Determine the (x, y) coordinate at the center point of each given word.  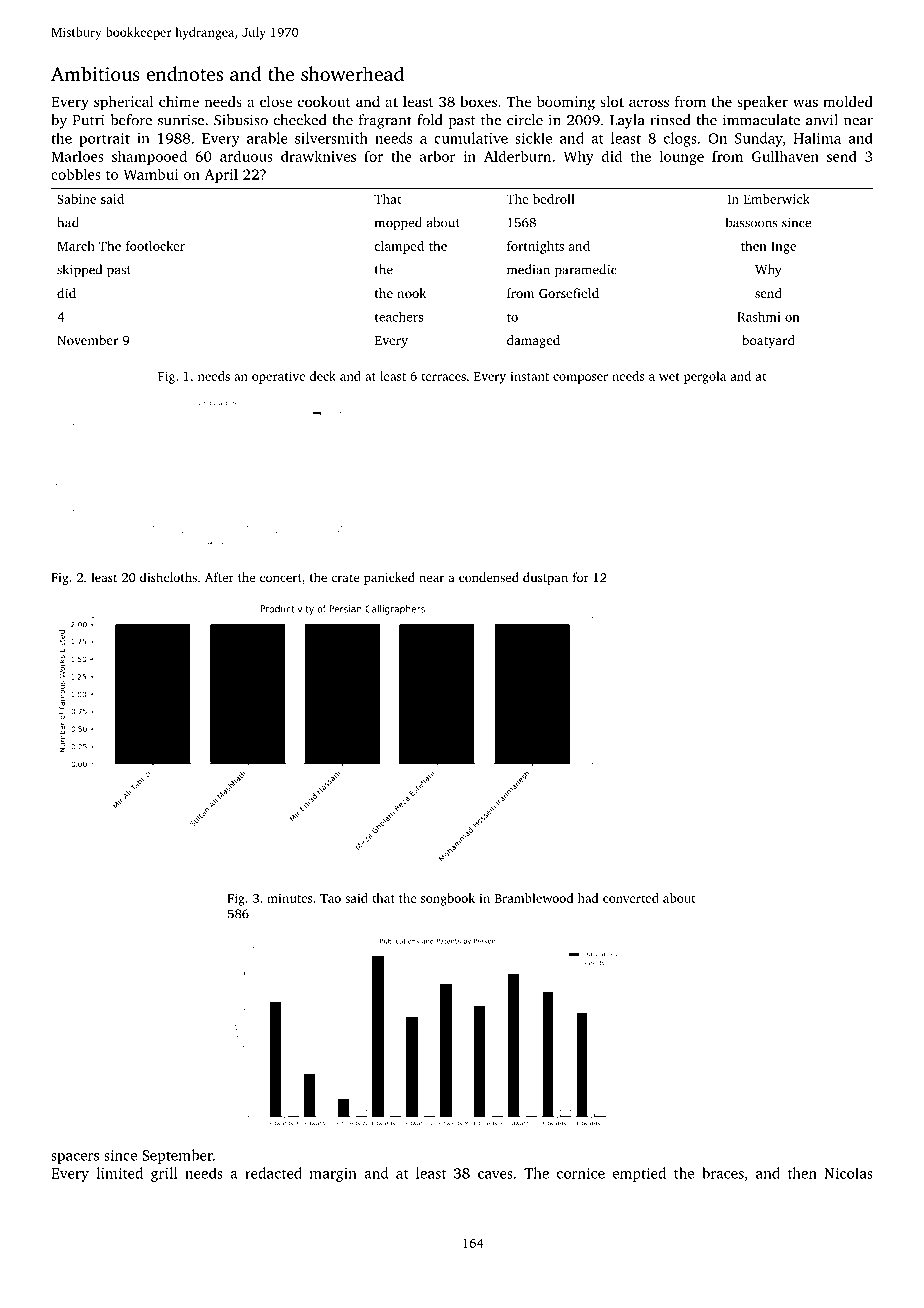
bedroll (554, 199)
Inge (783, 247)
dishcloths (168, 577)
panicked (389, 578)
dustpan (545, 578)
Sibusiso (241, 120)
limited (119, 1173)
